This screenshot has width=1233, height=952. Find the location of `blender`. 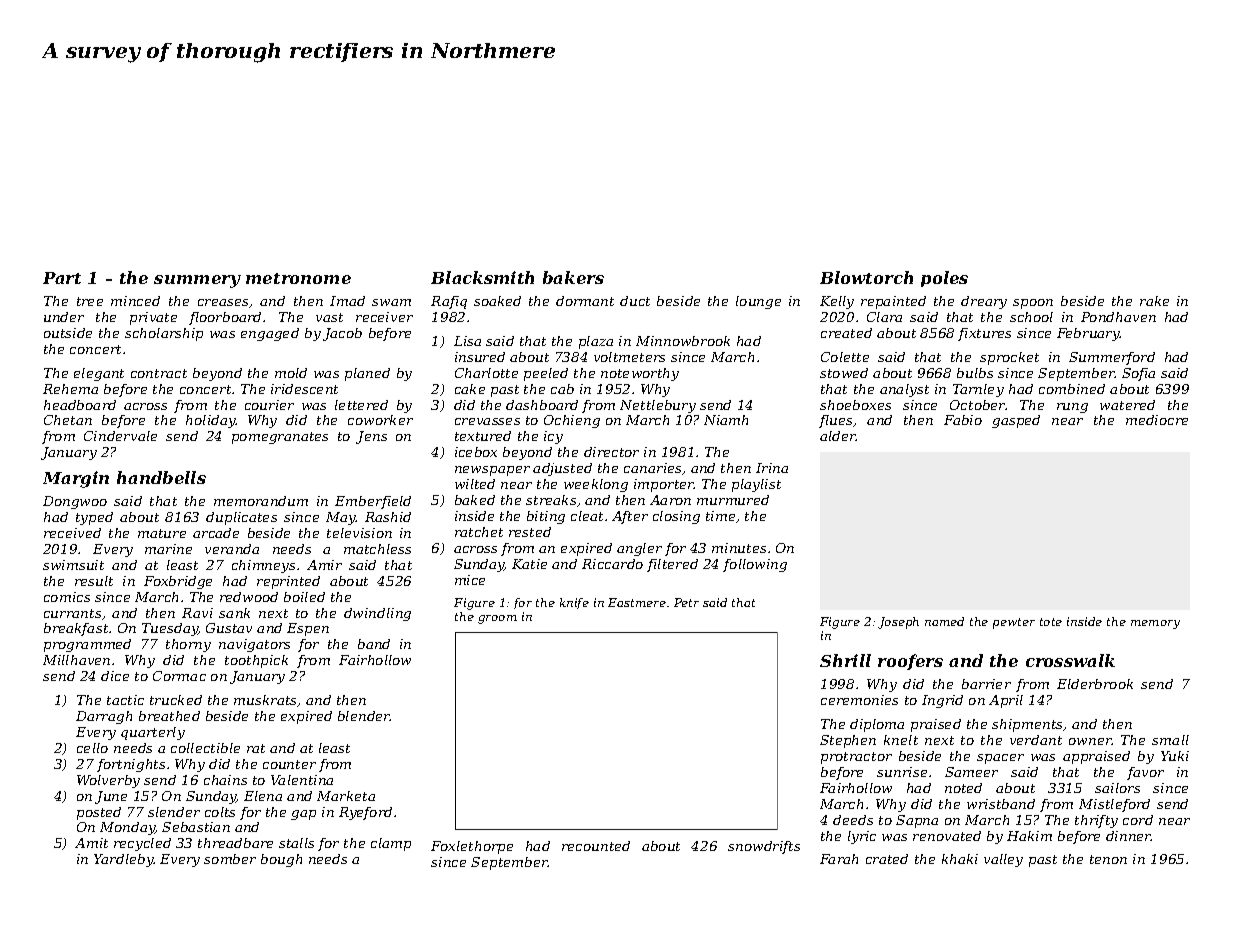

blender is located at coordinates (364, 716).
